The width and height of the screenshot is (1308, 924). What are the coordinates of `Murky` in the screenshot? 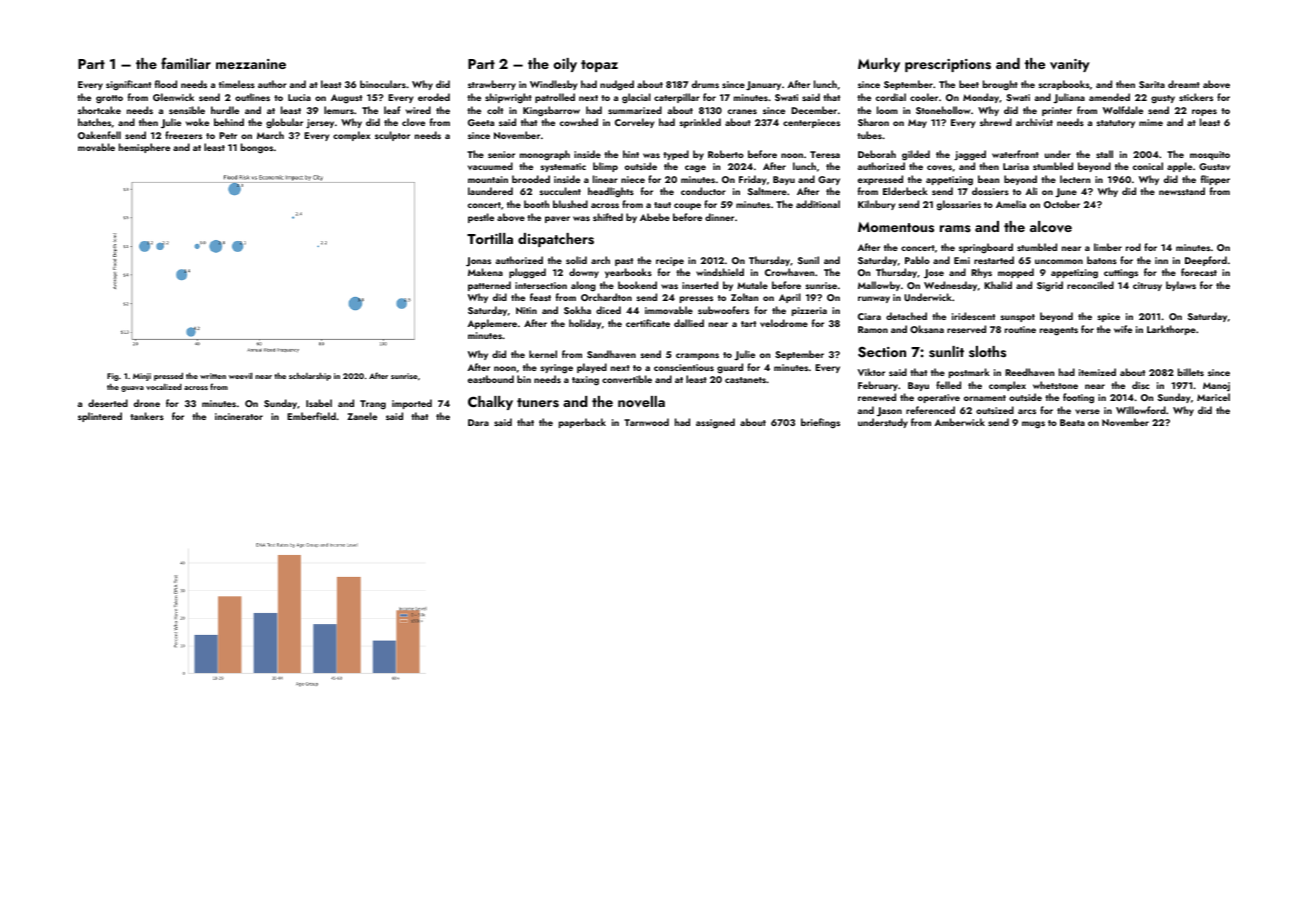 It's located at (879, 65).
